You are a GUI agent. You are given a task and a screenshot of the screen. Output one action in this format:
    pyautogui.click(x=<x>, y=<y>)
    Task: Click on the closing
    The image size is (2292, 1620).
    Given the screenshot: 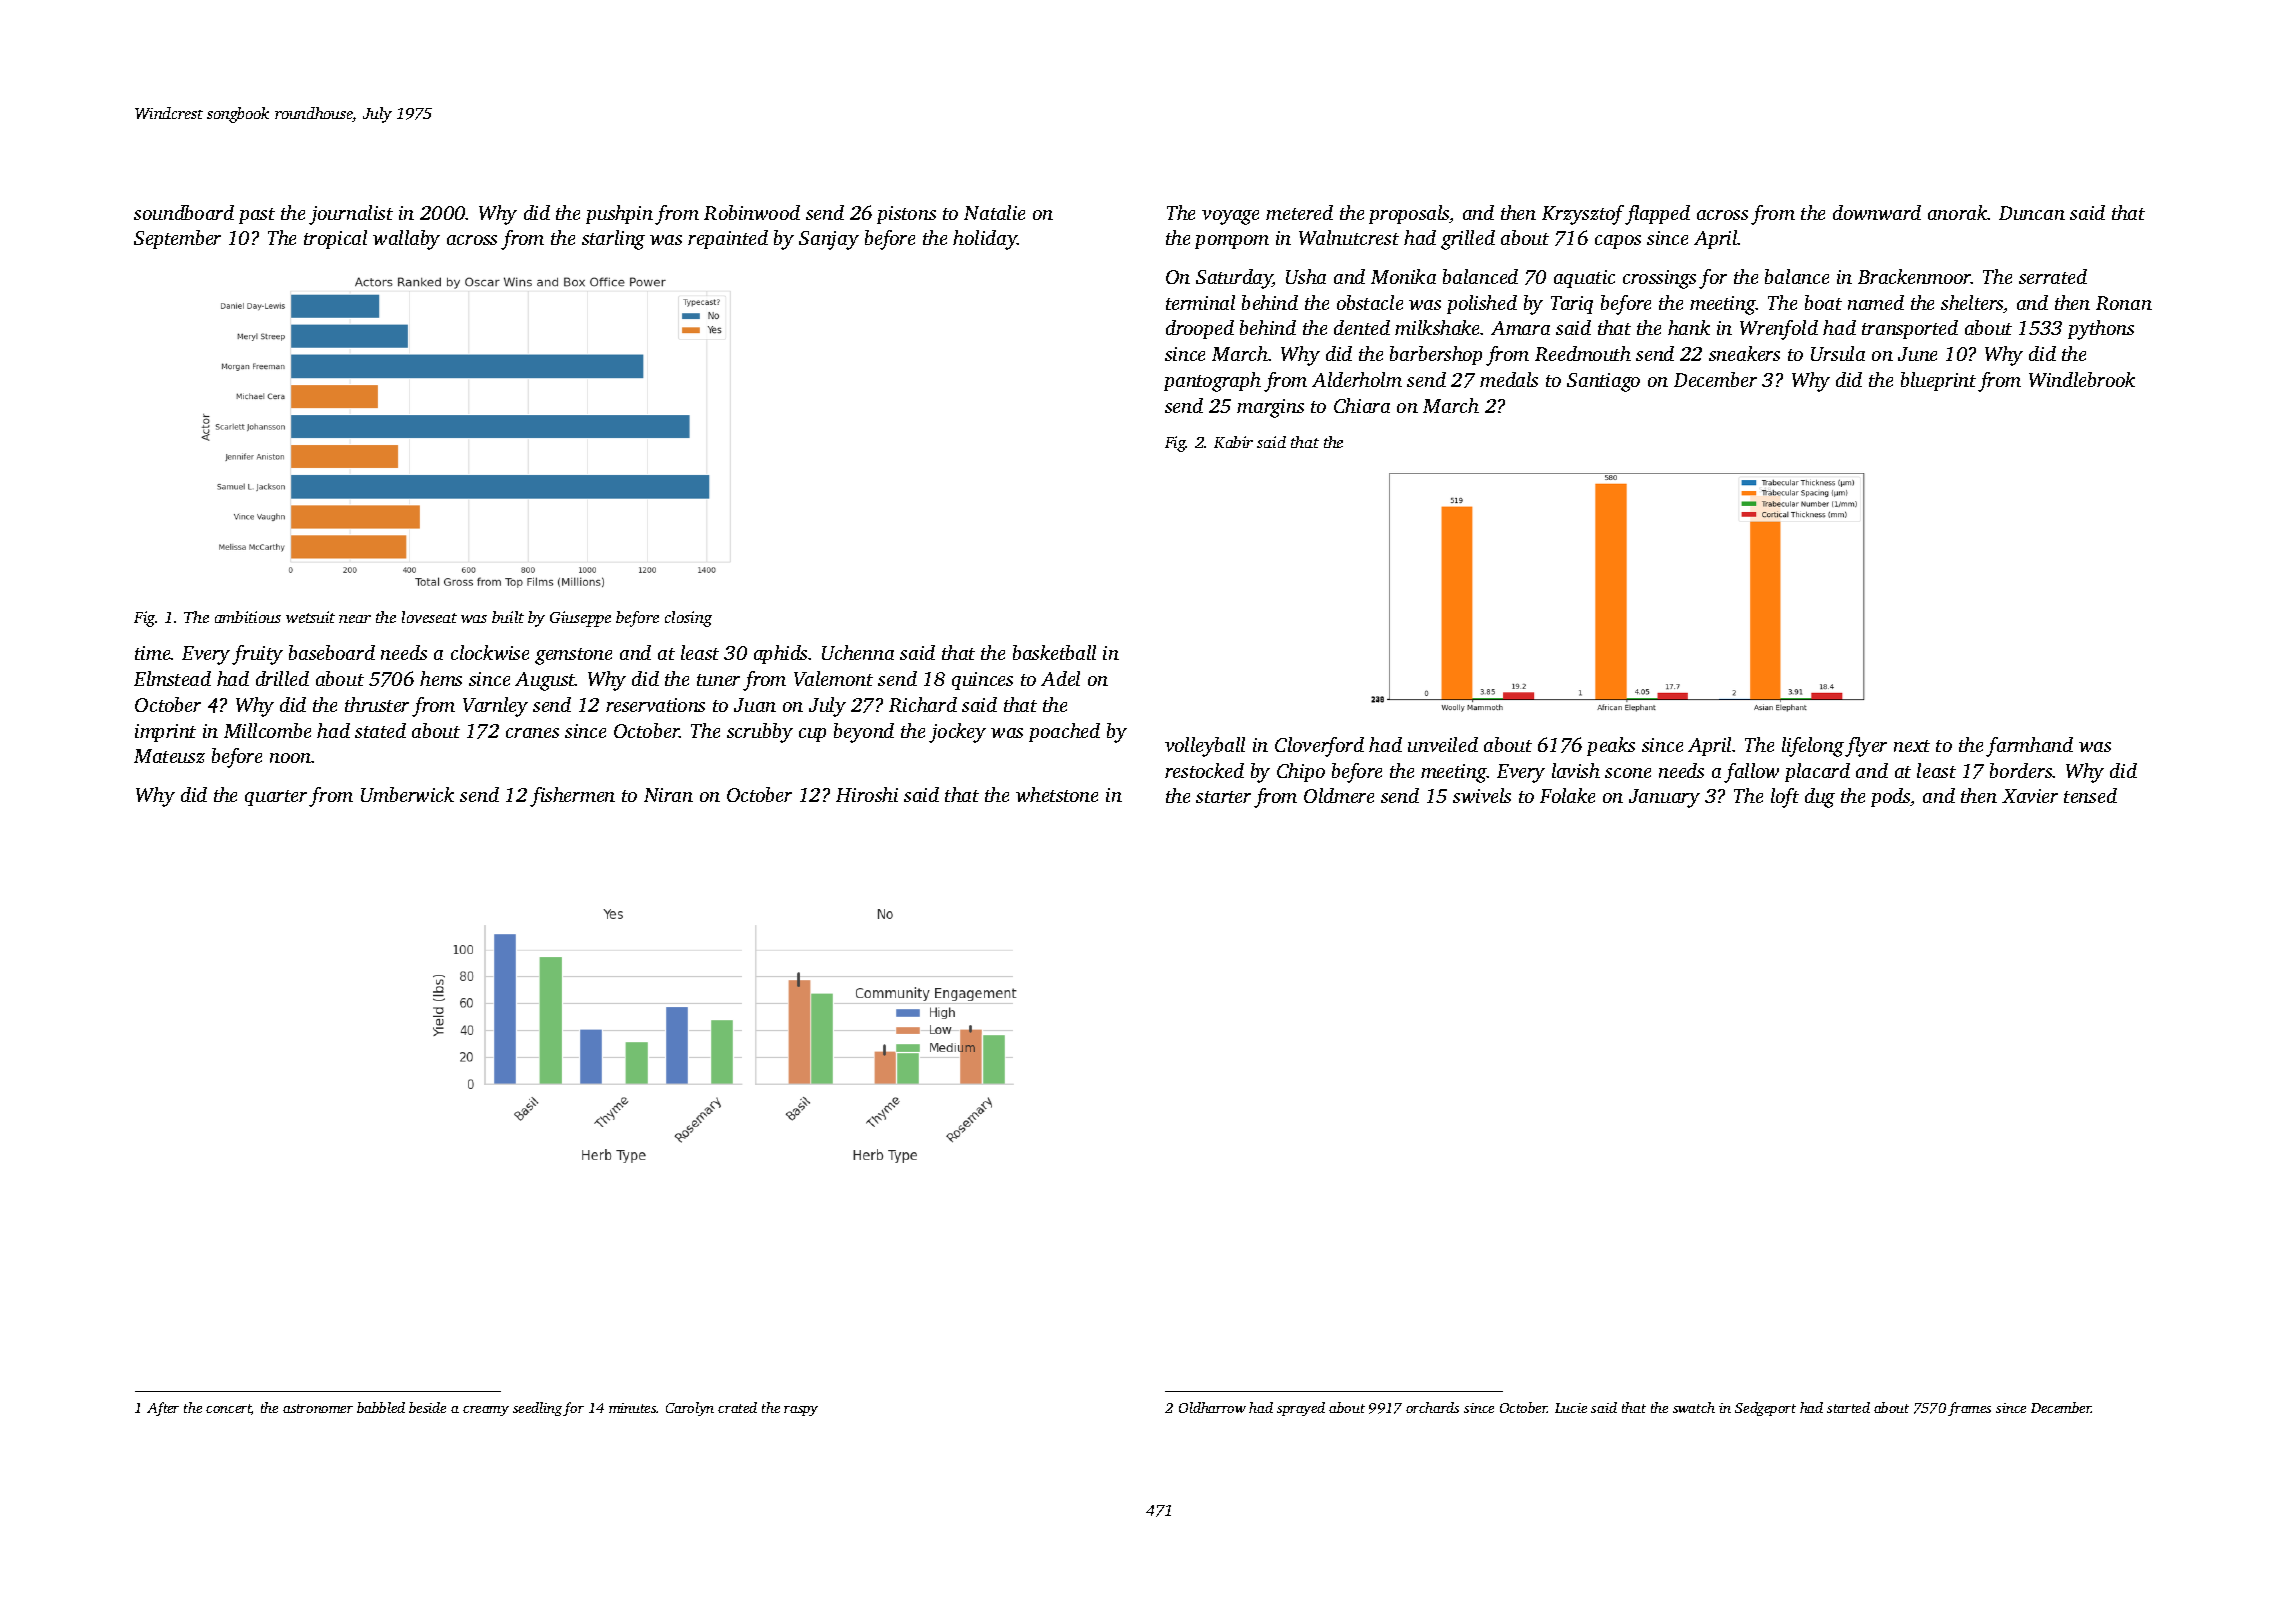 What is the action you would take?
    pyautogui.click(x=688, y=619)
